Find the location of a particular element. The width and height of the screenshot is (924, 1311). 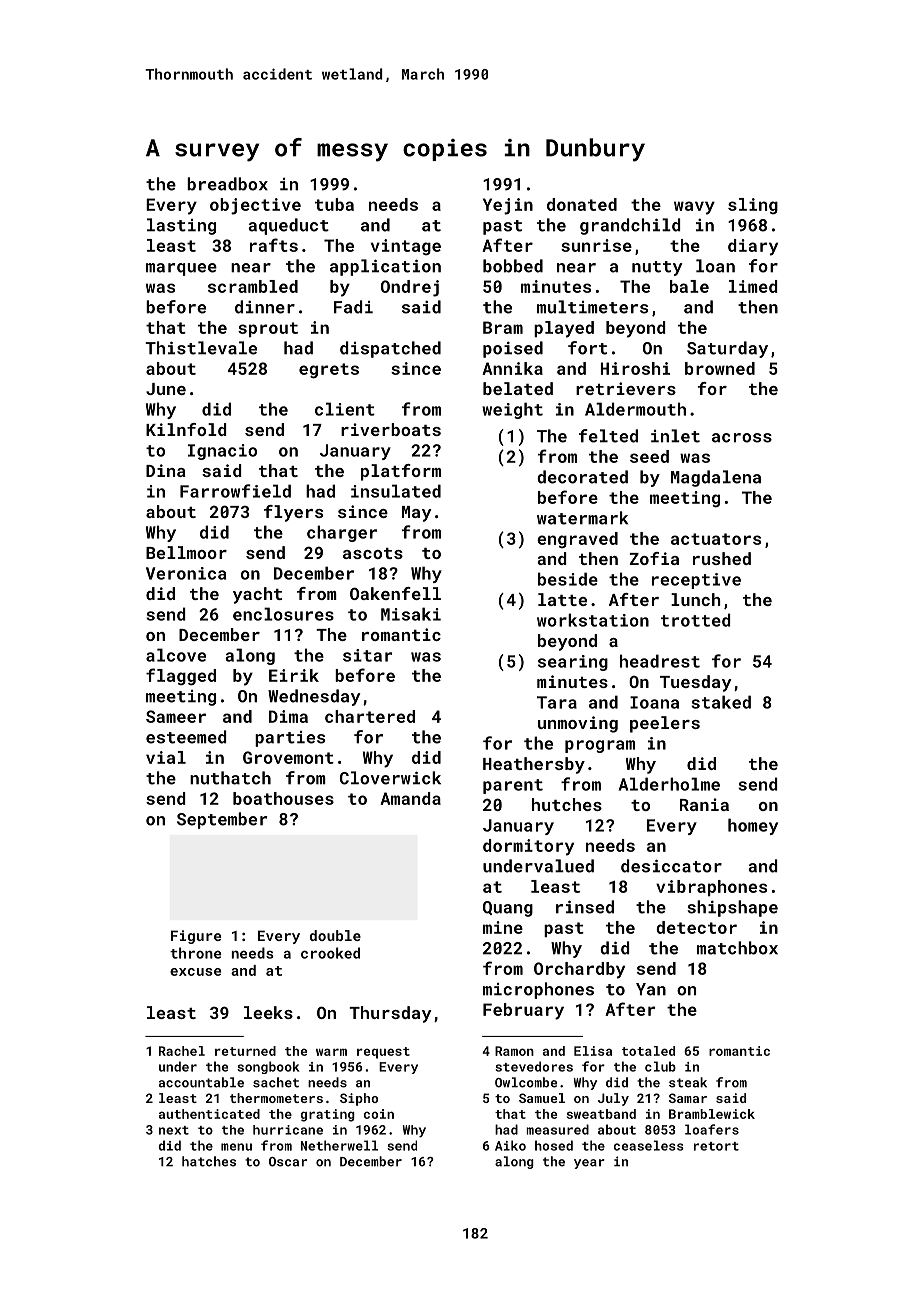

engraved is located at coordinates (577, 540).
